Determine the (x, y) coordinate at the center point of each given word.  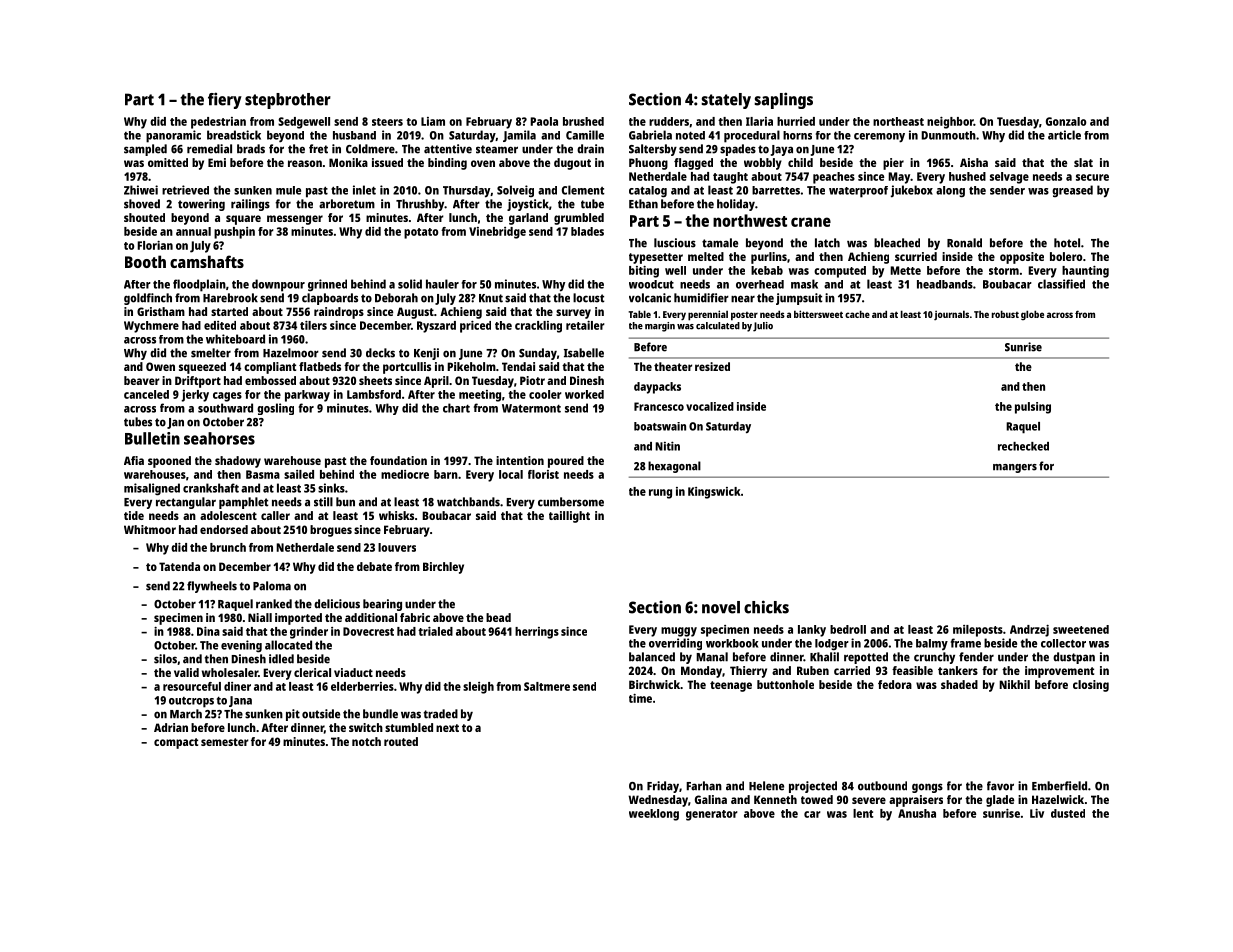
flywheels (212, 587)
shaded (959, 684)
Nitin (667, 446)
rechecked (1023, 446)
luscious (675, 243)
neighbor (950, 123)
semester (225, 742)
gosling (275, 409)
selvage (1009, 178)
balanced (652, 657)
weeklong (654, 815)
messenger (295, 220)
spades (738, 150)
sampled (145, 150)
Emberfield (1059, 786)
